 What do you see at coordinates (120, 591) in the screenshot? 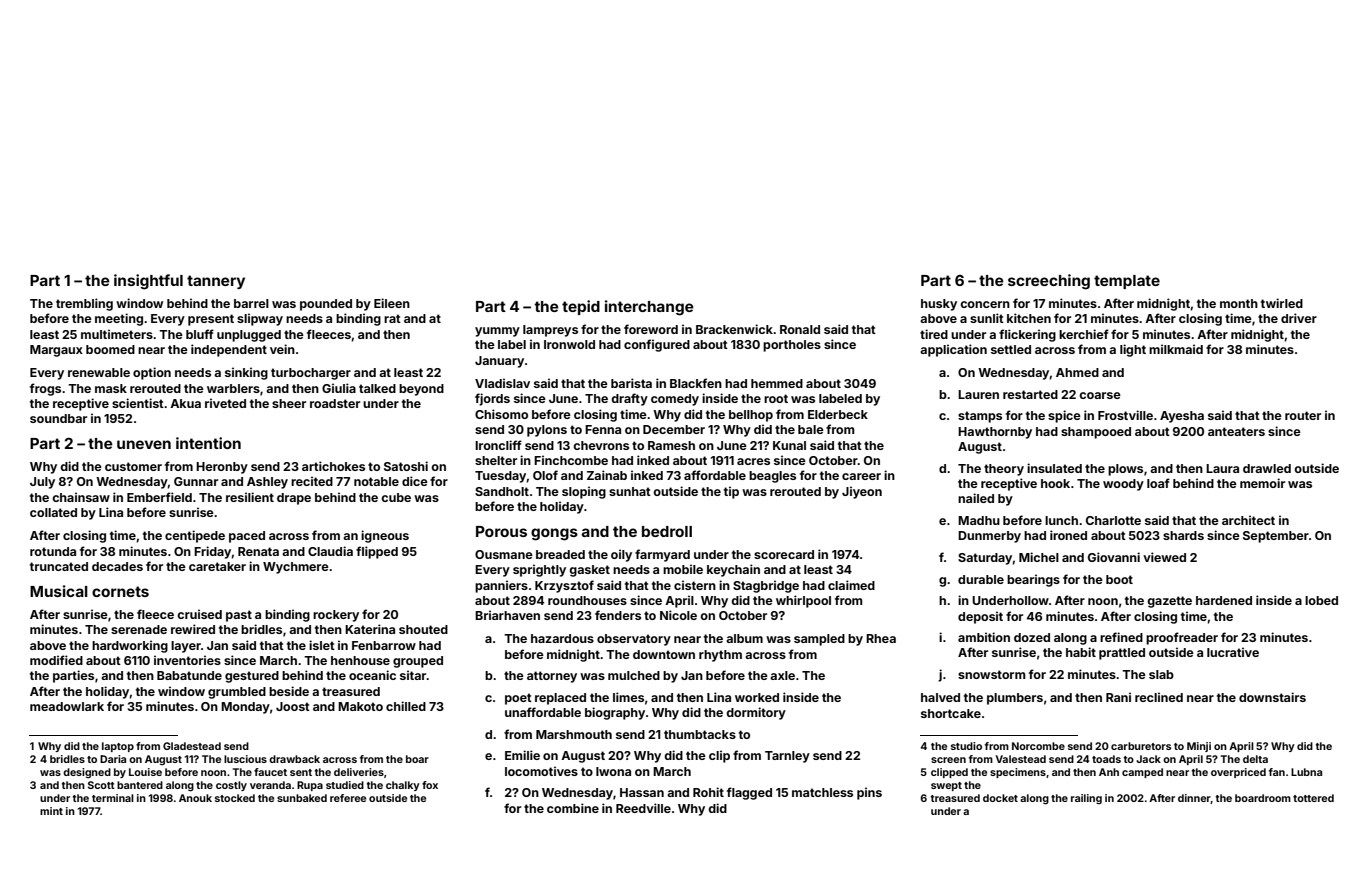
I see `cornets` at bounding box center [120, 591].
